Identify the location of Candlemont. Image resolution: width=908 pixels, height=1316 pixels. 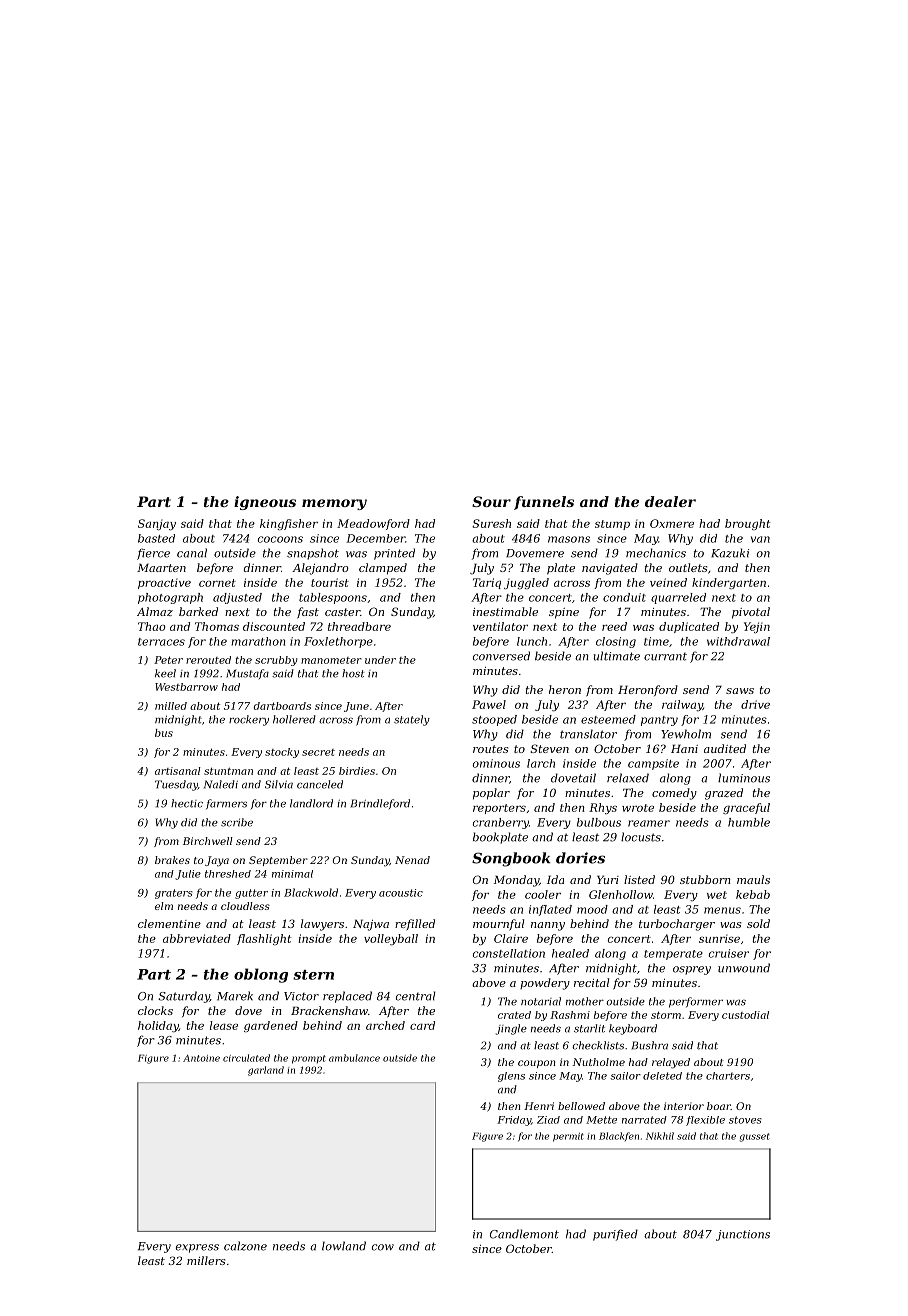
(524, 1234).
